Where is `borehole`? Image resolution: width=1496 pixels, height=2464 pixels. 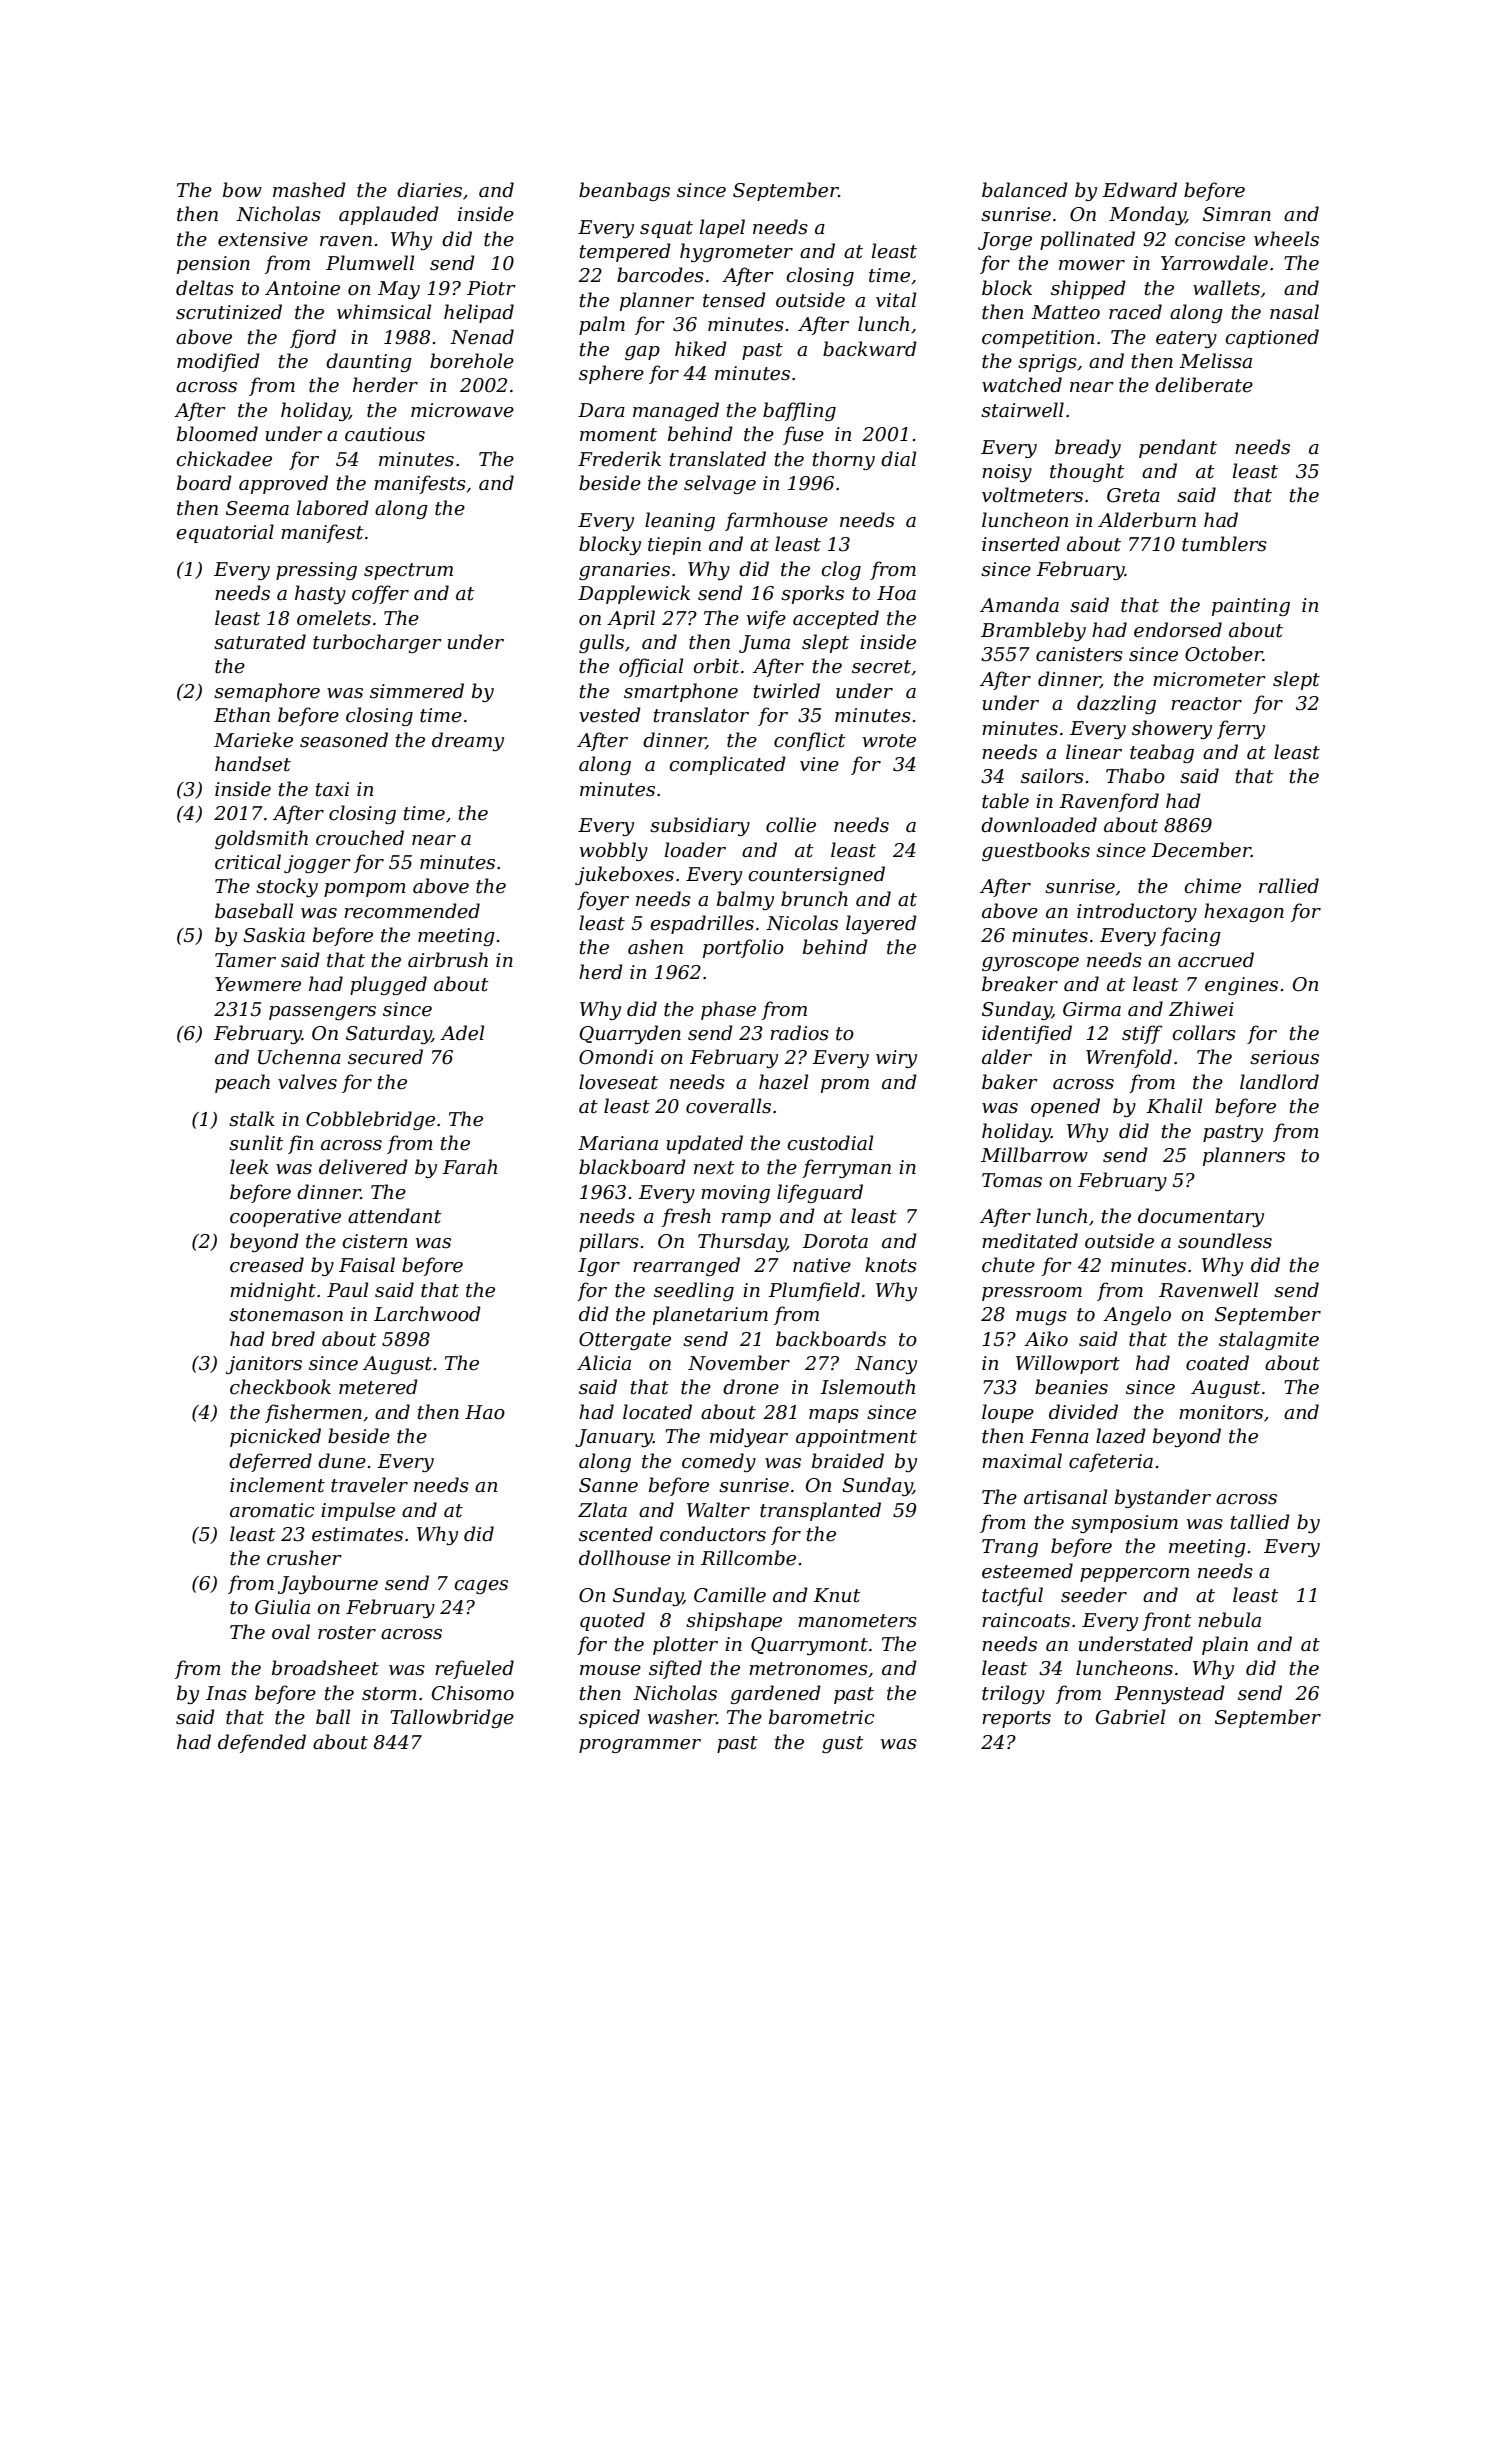
borehole is located at coordinates (472, 361).
